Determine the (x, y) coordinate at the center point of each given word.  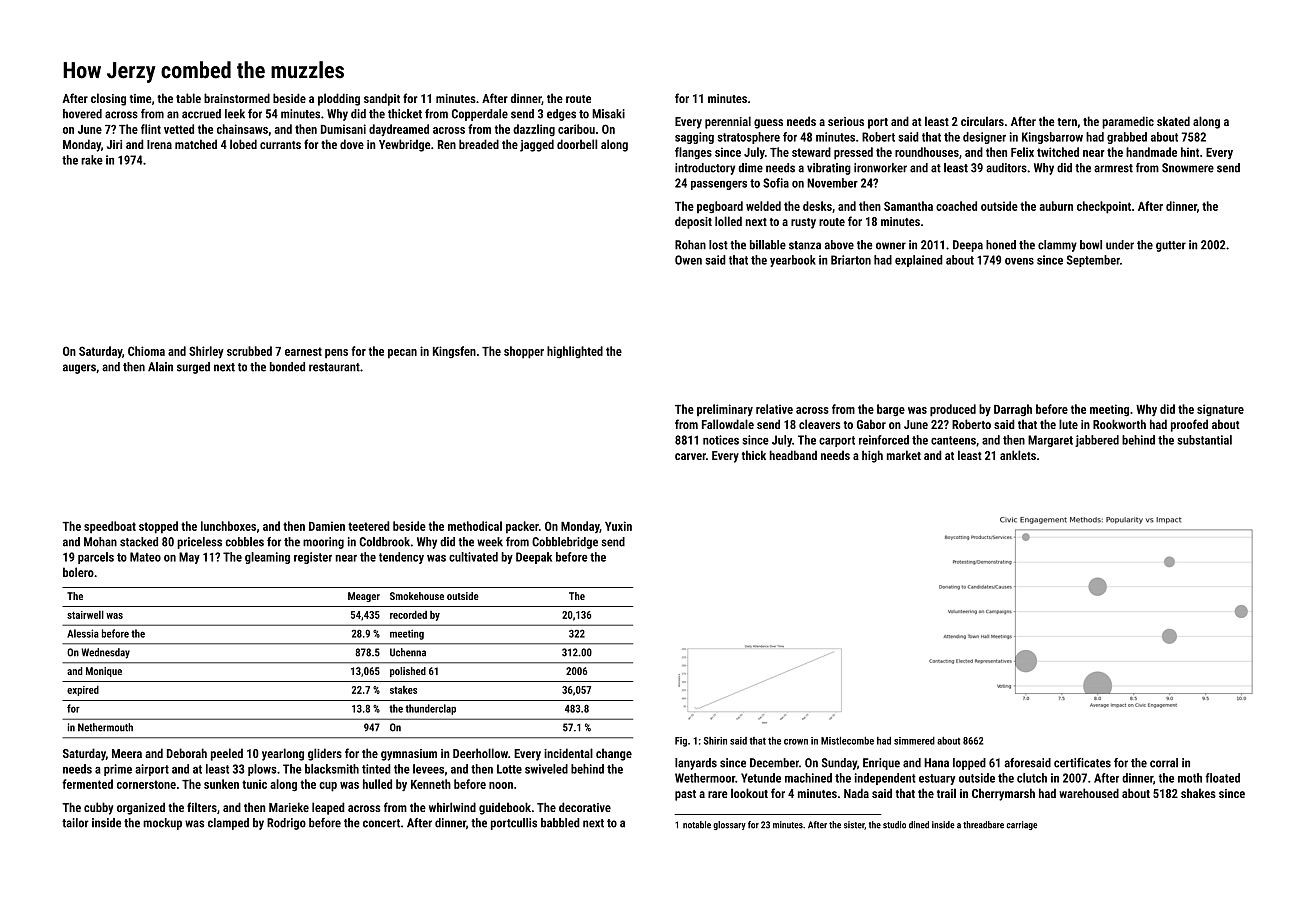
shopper (524, 352)
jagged (537, 145)
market (904, 455)
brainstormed (237, 98)
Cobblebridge (565, 543)
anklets (1018, 455)
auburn (1056, 206)
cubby (99, 808)
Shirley (206, 352)
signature (1220, 410)
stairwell (85, 614)
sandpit (382, 99)
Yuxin (618, 526)
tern (1067, 122)
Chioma (146, 351)
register (313, 558)
